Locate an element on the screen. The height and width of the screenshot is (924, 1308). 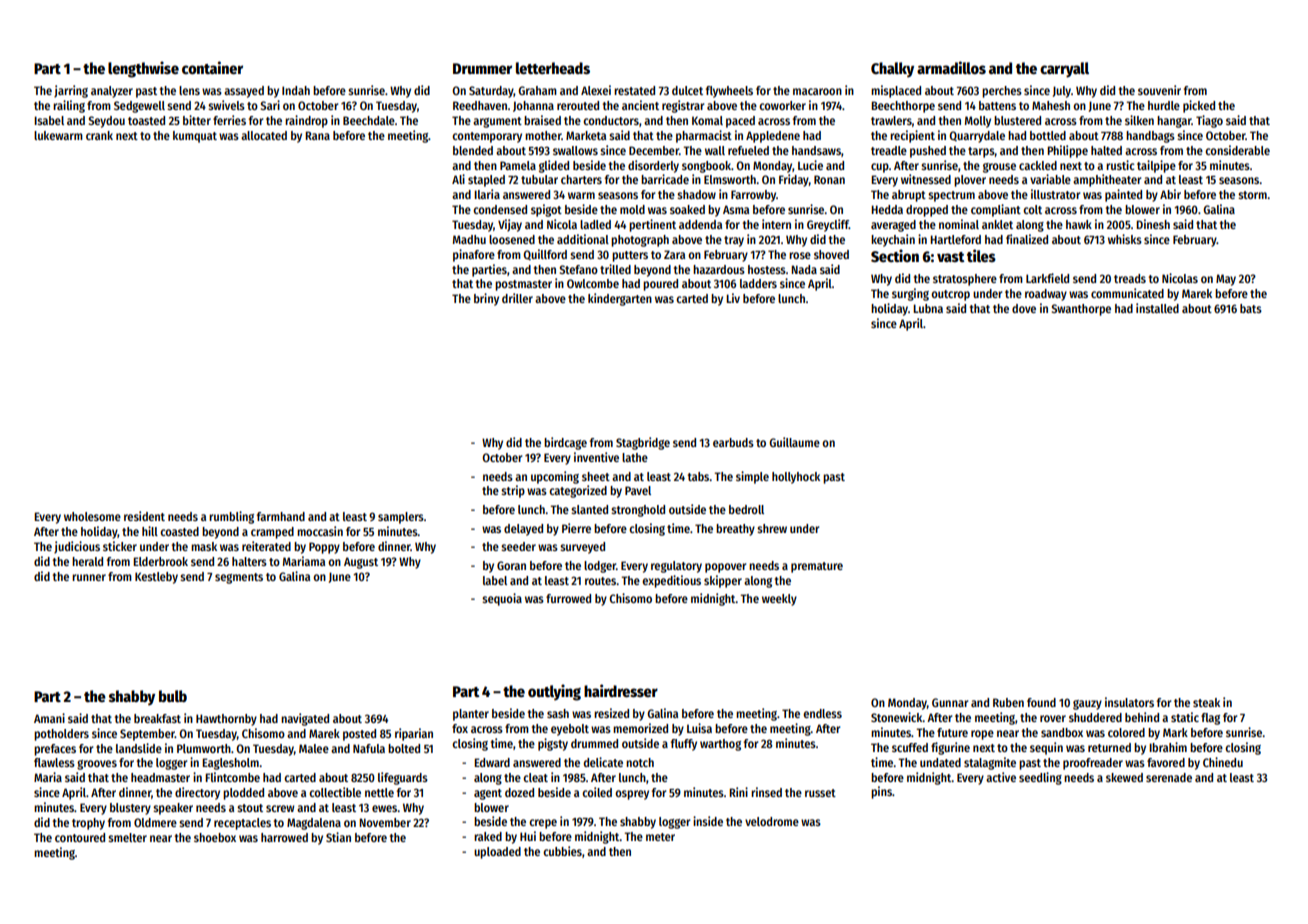
wholesome is located at coordinates (92, 516).
